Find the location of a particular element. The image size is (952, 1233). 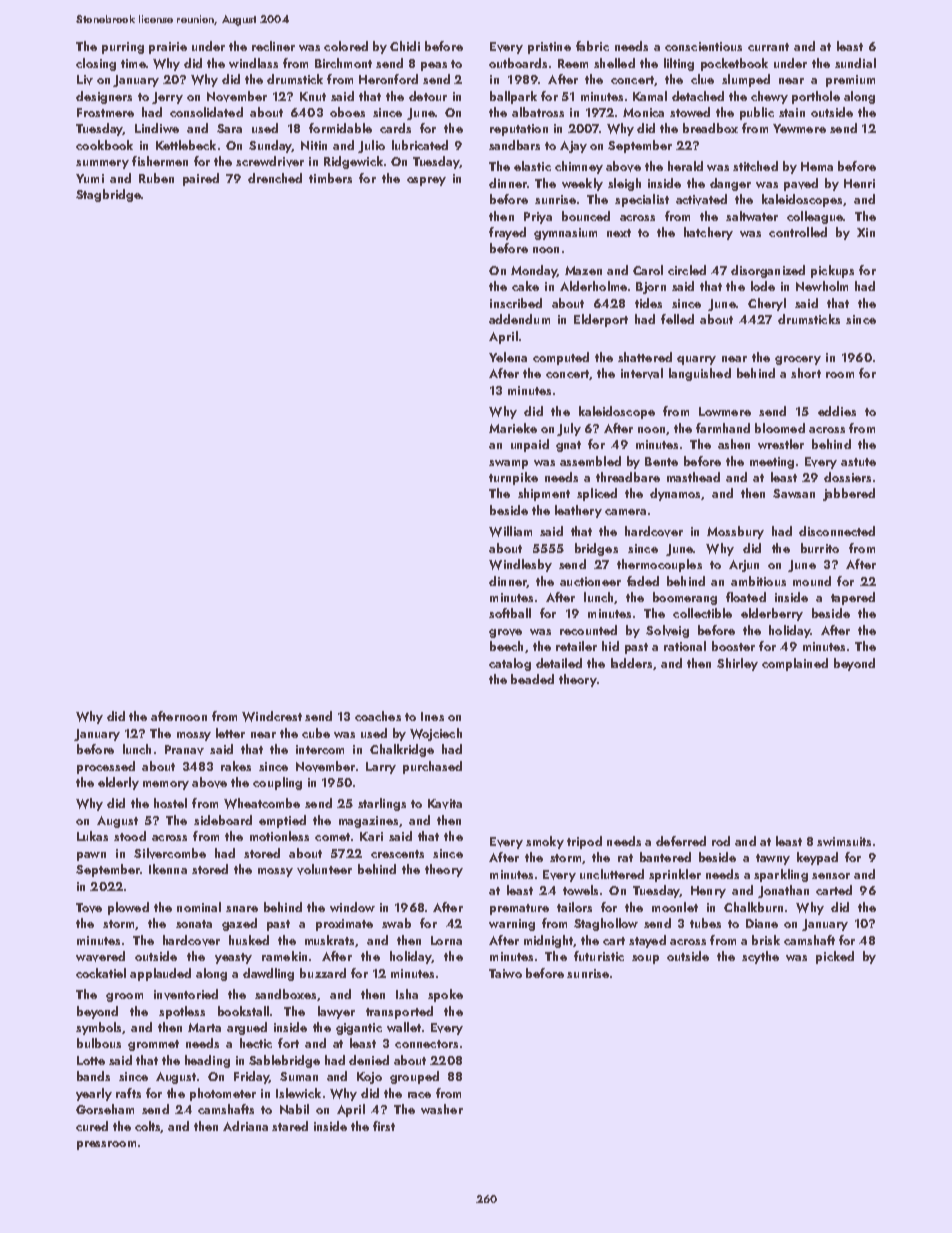

saltwater is located at coordinates (752, 216).
